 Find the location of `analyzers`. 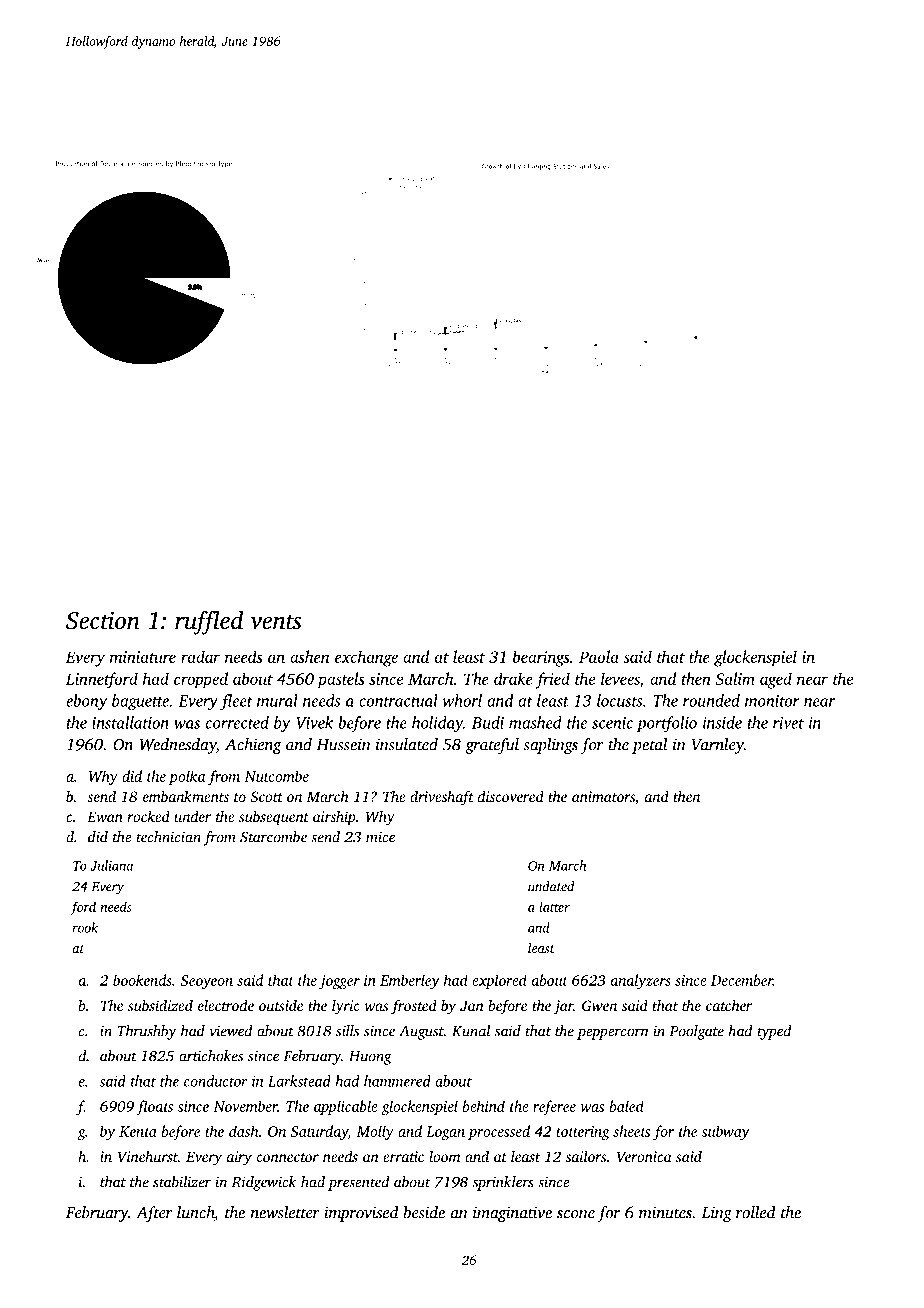

analyzers is located at coordinates (641, 981).
